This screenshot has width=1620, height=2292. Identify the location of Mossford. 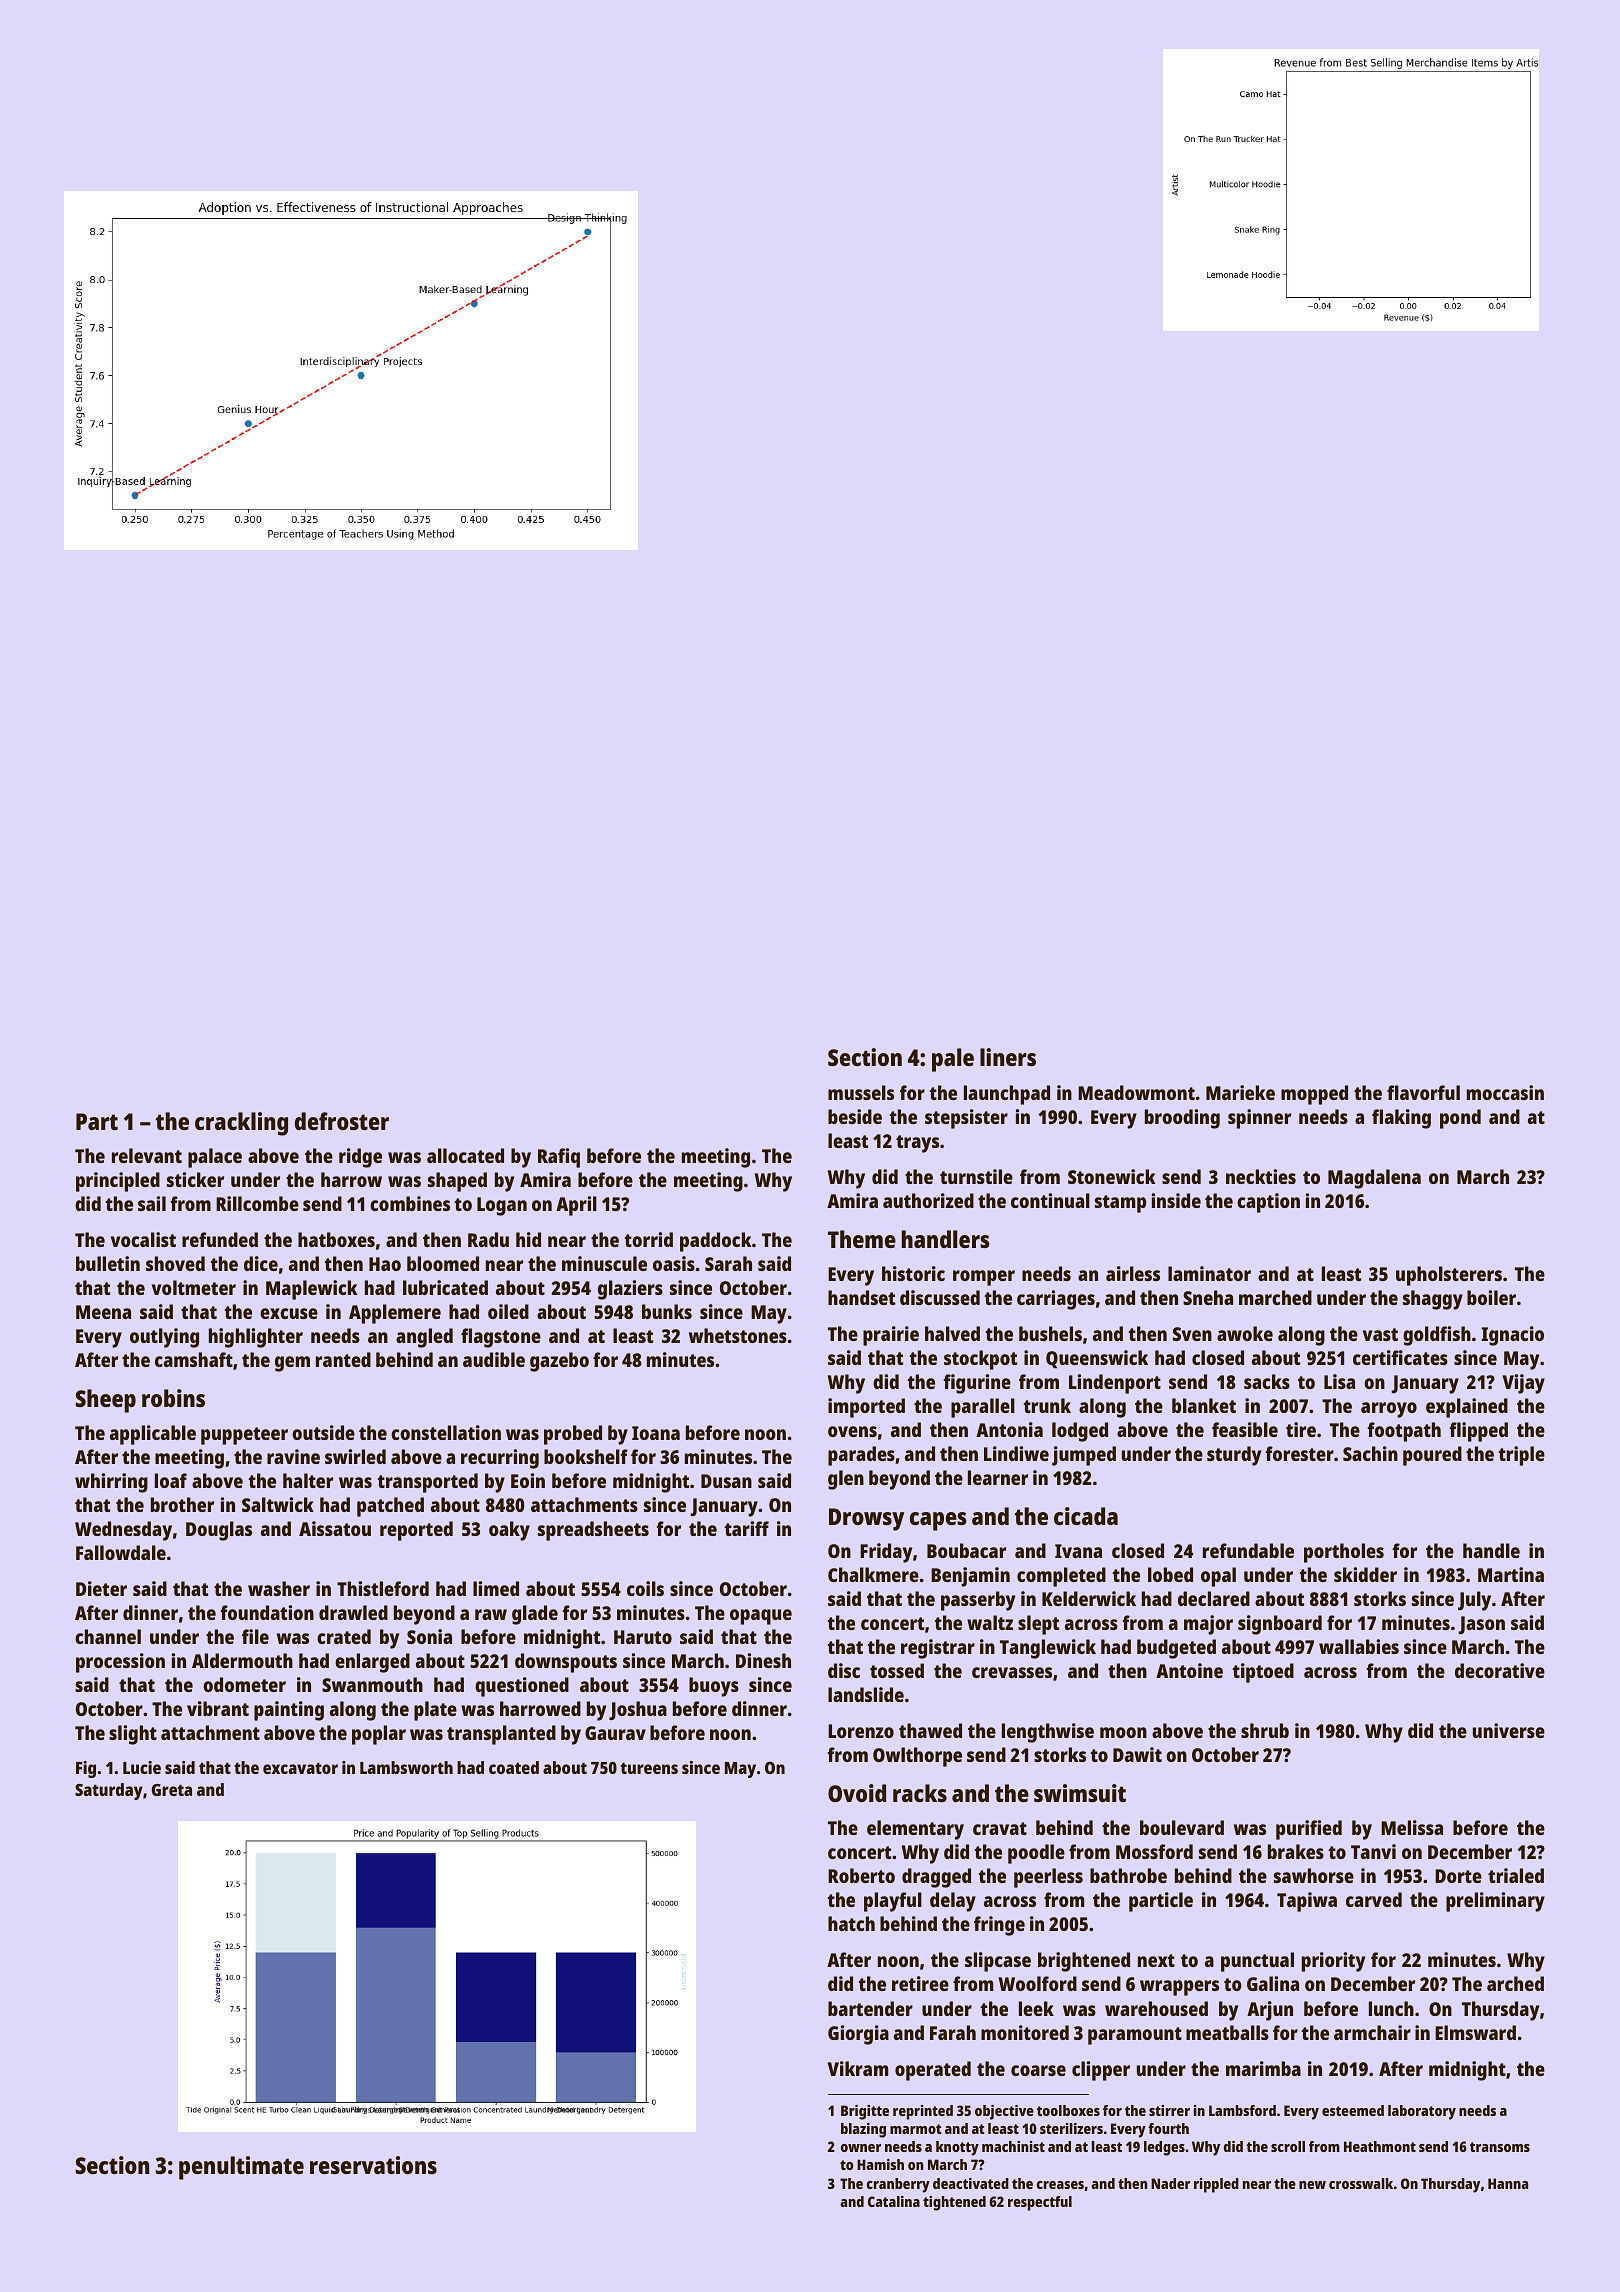
(1154, 1851).
